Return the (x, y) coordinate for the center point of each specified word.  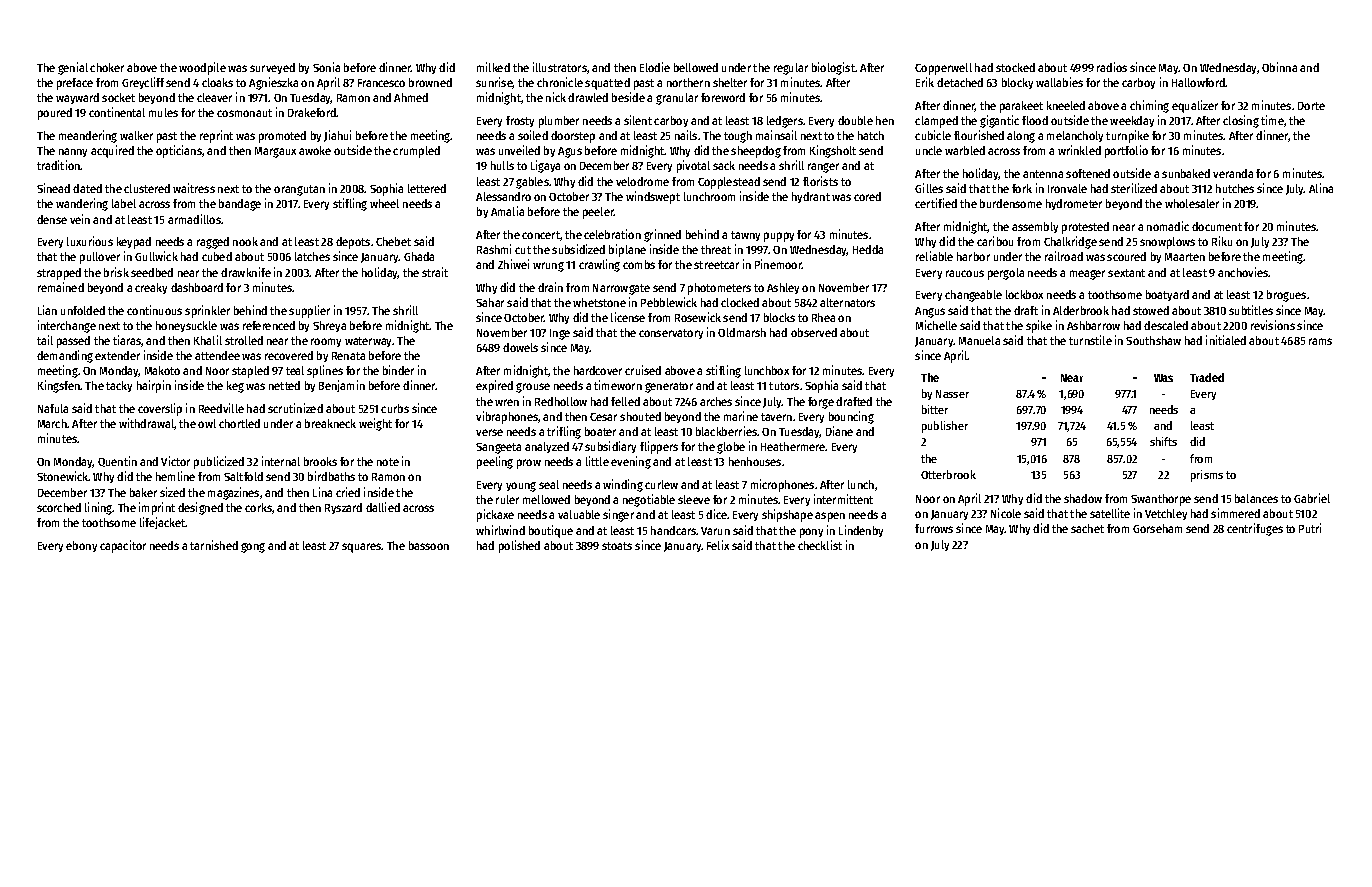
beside (628, 97)
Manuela (979, 340)
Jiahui (337, 136)
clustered (147, 188)
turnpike (1127, 136)
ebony (81, 546)
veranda (1233, 173)
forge (821, 403)
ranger (823, 168)
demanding (65, 356)
